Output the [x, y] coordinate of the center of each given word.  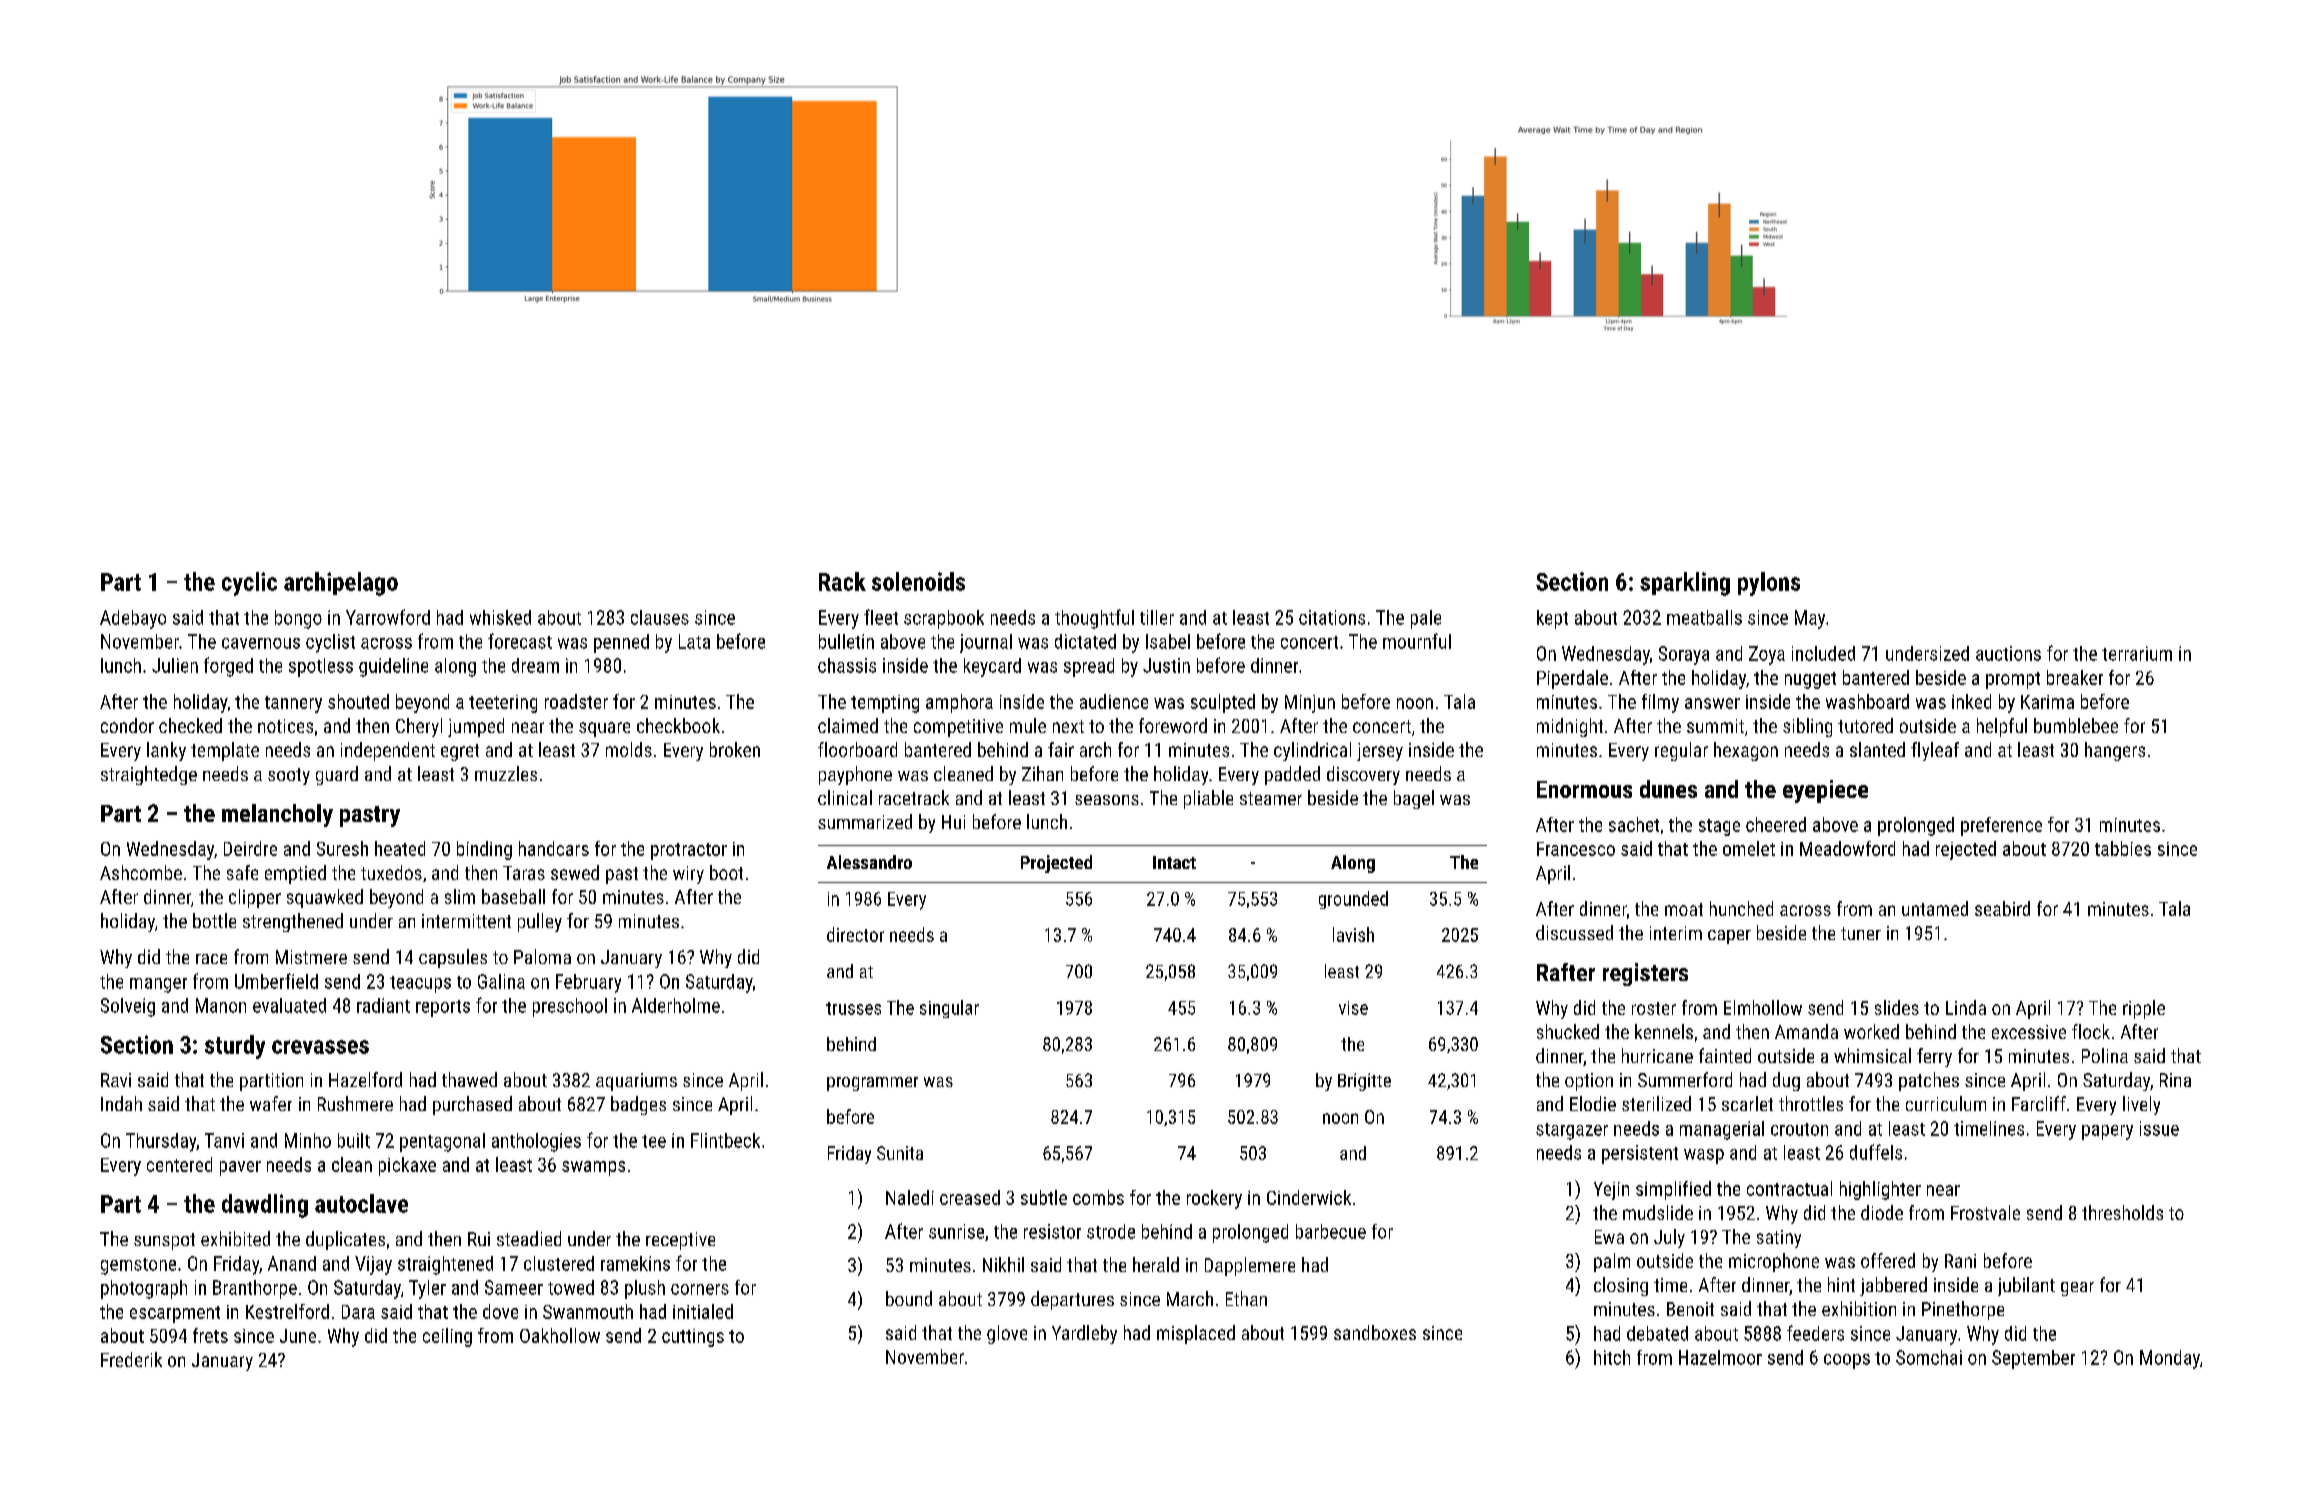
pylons [1769, 584]
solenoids [918, 581]
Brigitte [1364, 1082]
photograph [144, 1289]
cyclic [249, 584]
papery [2107, 1132]
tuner [1861, 933]
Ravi [116, 1080]
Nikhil [1003, 1264]
